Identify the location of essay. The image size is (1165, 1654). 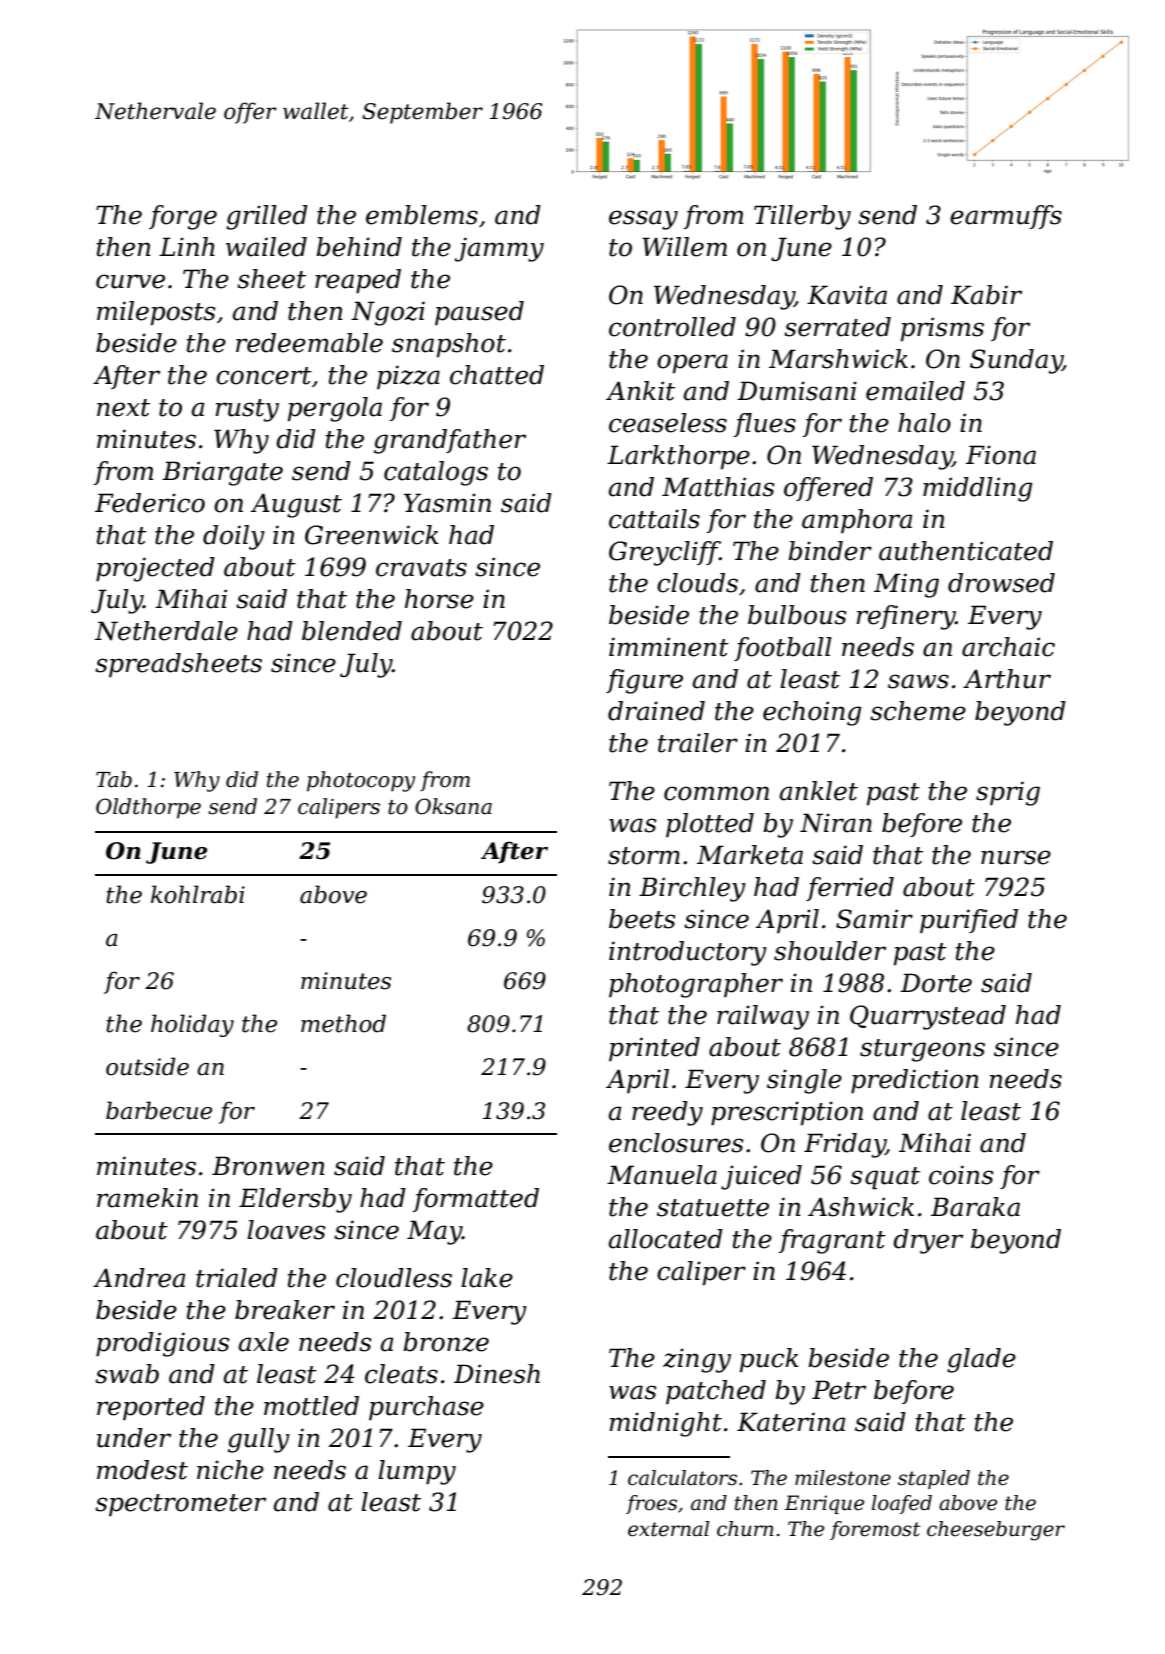
(643, 220).
